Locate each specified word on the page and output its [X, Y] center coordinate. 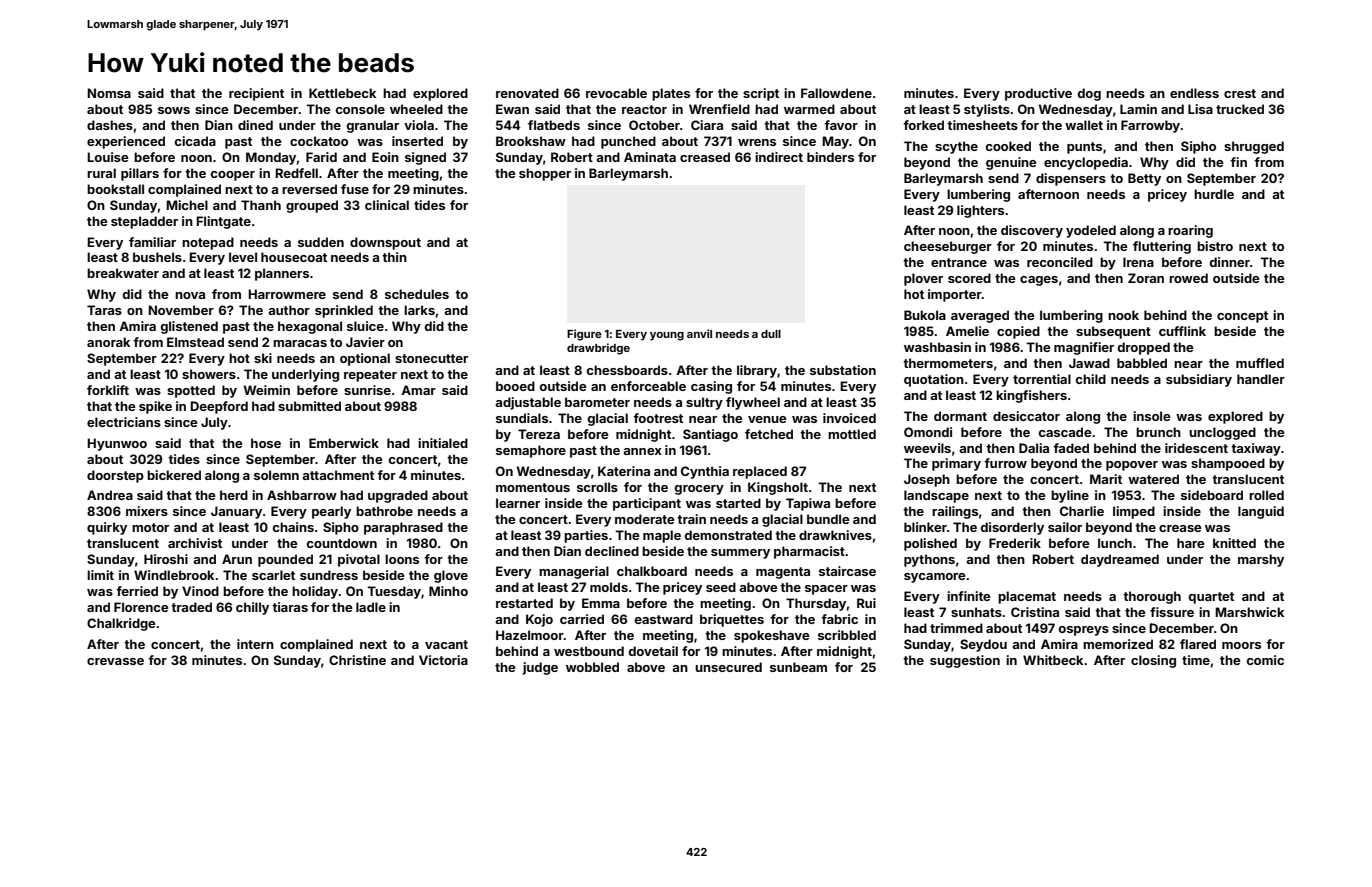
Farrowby [1150, 126]
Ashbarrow [302, 495]
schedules [417, 294]
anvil [699, 333]
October [654, 125]
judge [540, 668]
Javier [365, 342]
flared [1198, 644]
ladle [371, 607]
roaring [1190, 231]
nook [1123, 315]
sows [174, 110]
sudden [321, 242]
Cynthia [705, 472]
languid [1261, 512]
